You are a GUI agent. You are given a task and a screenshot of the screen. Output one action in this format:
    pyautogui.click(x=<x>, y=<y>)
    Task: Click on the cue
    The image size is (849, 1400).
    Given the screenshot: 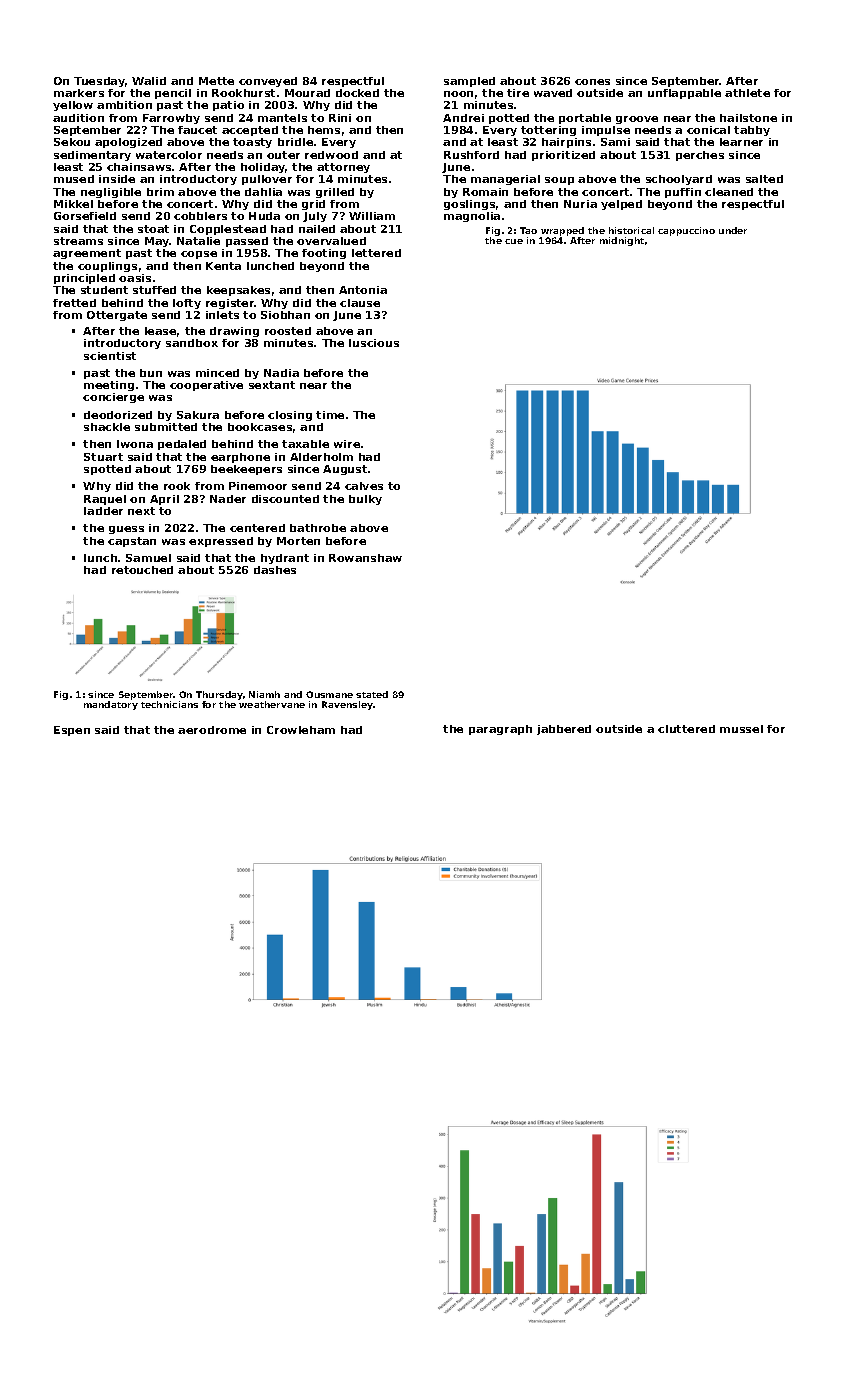 What is the action you would take?
    pyautogui.click(x=514, y=241)
